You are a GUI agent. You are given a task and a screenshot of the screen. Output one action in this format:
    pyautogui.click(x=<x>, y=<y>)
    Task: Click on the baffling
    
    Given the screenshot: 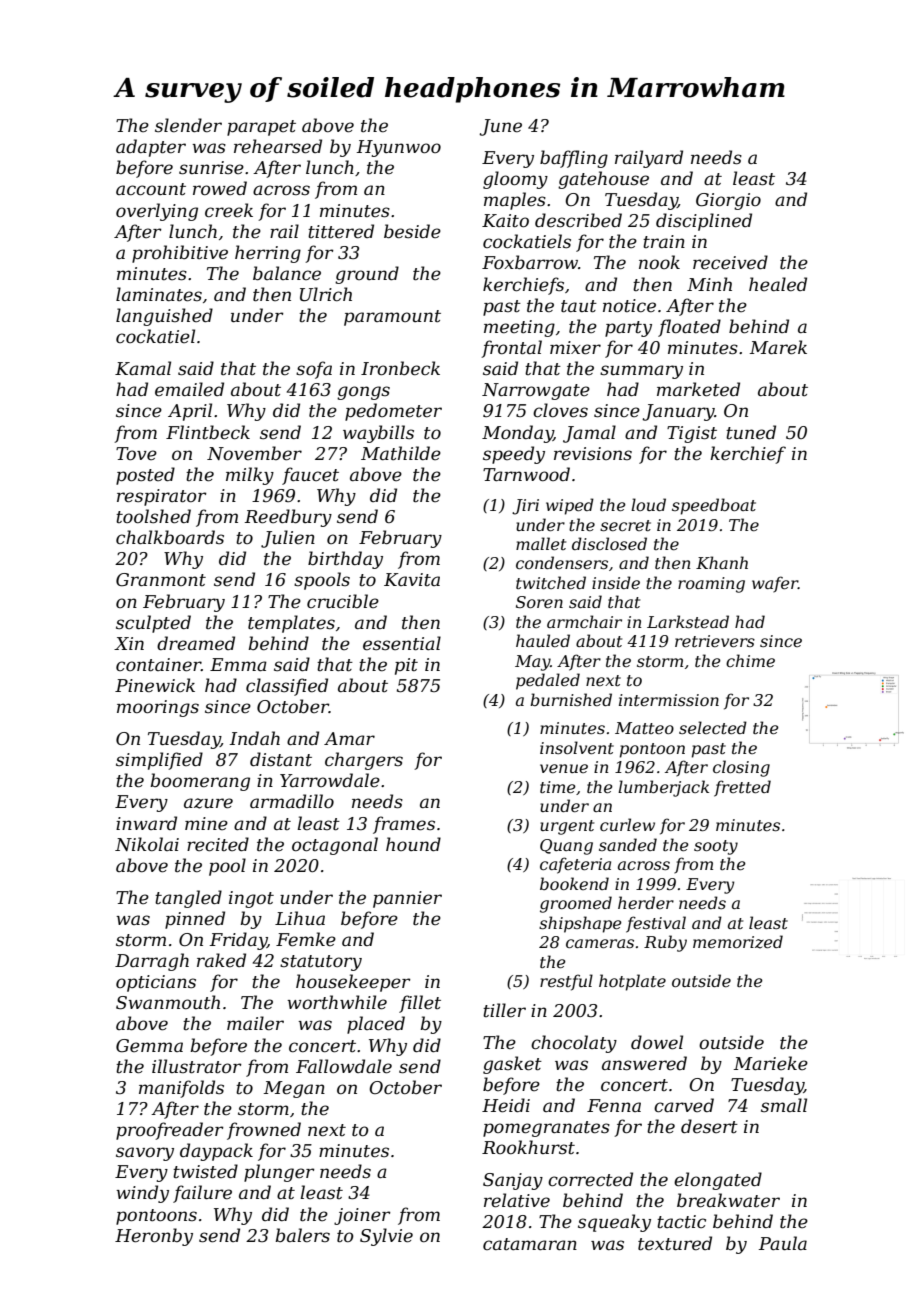 What is the action you would take?
    pyautogui.click(x=574, y=159)
